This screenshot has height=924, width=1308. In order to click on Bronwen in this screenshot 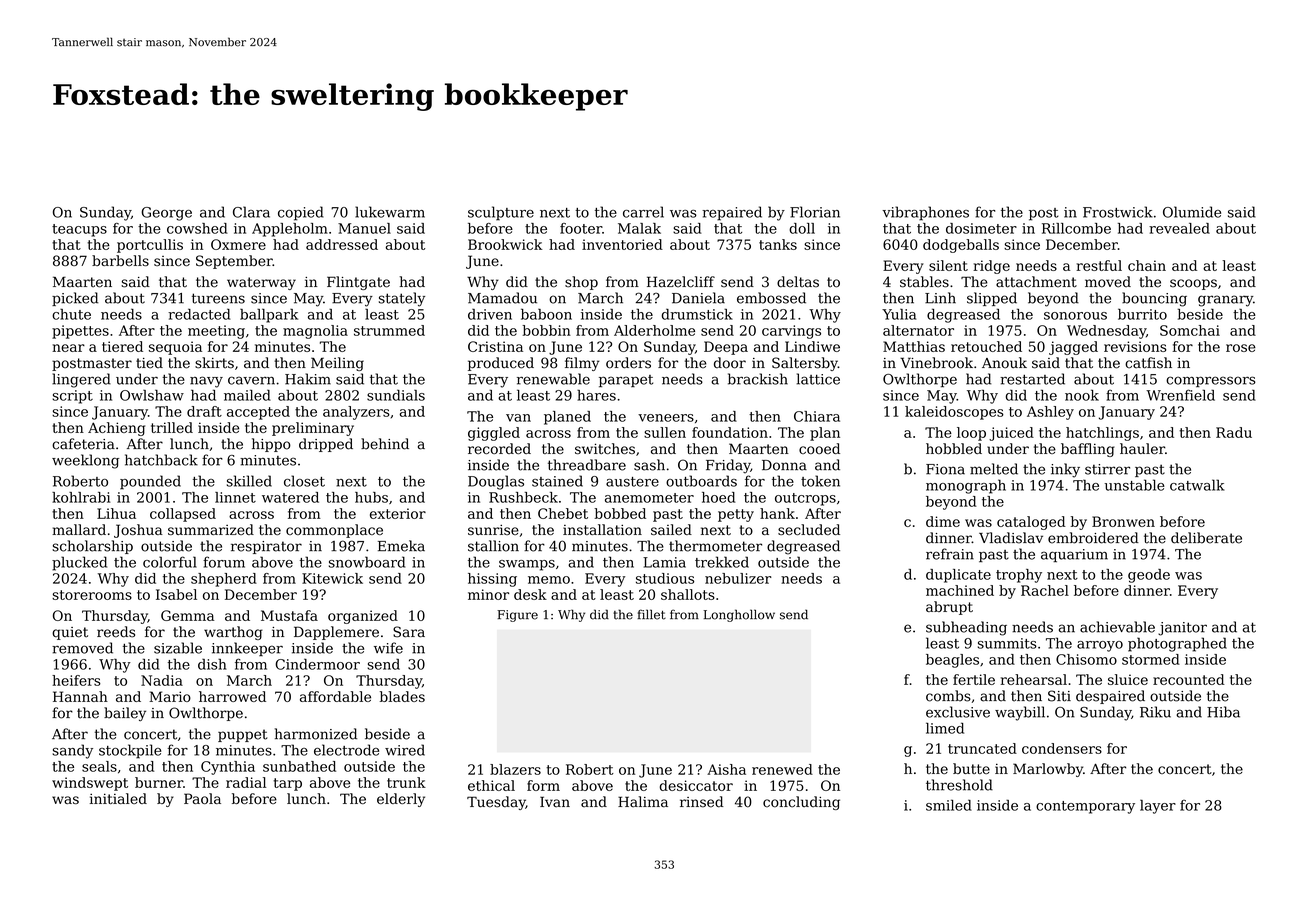, I will do `click(1123, 521)`.
